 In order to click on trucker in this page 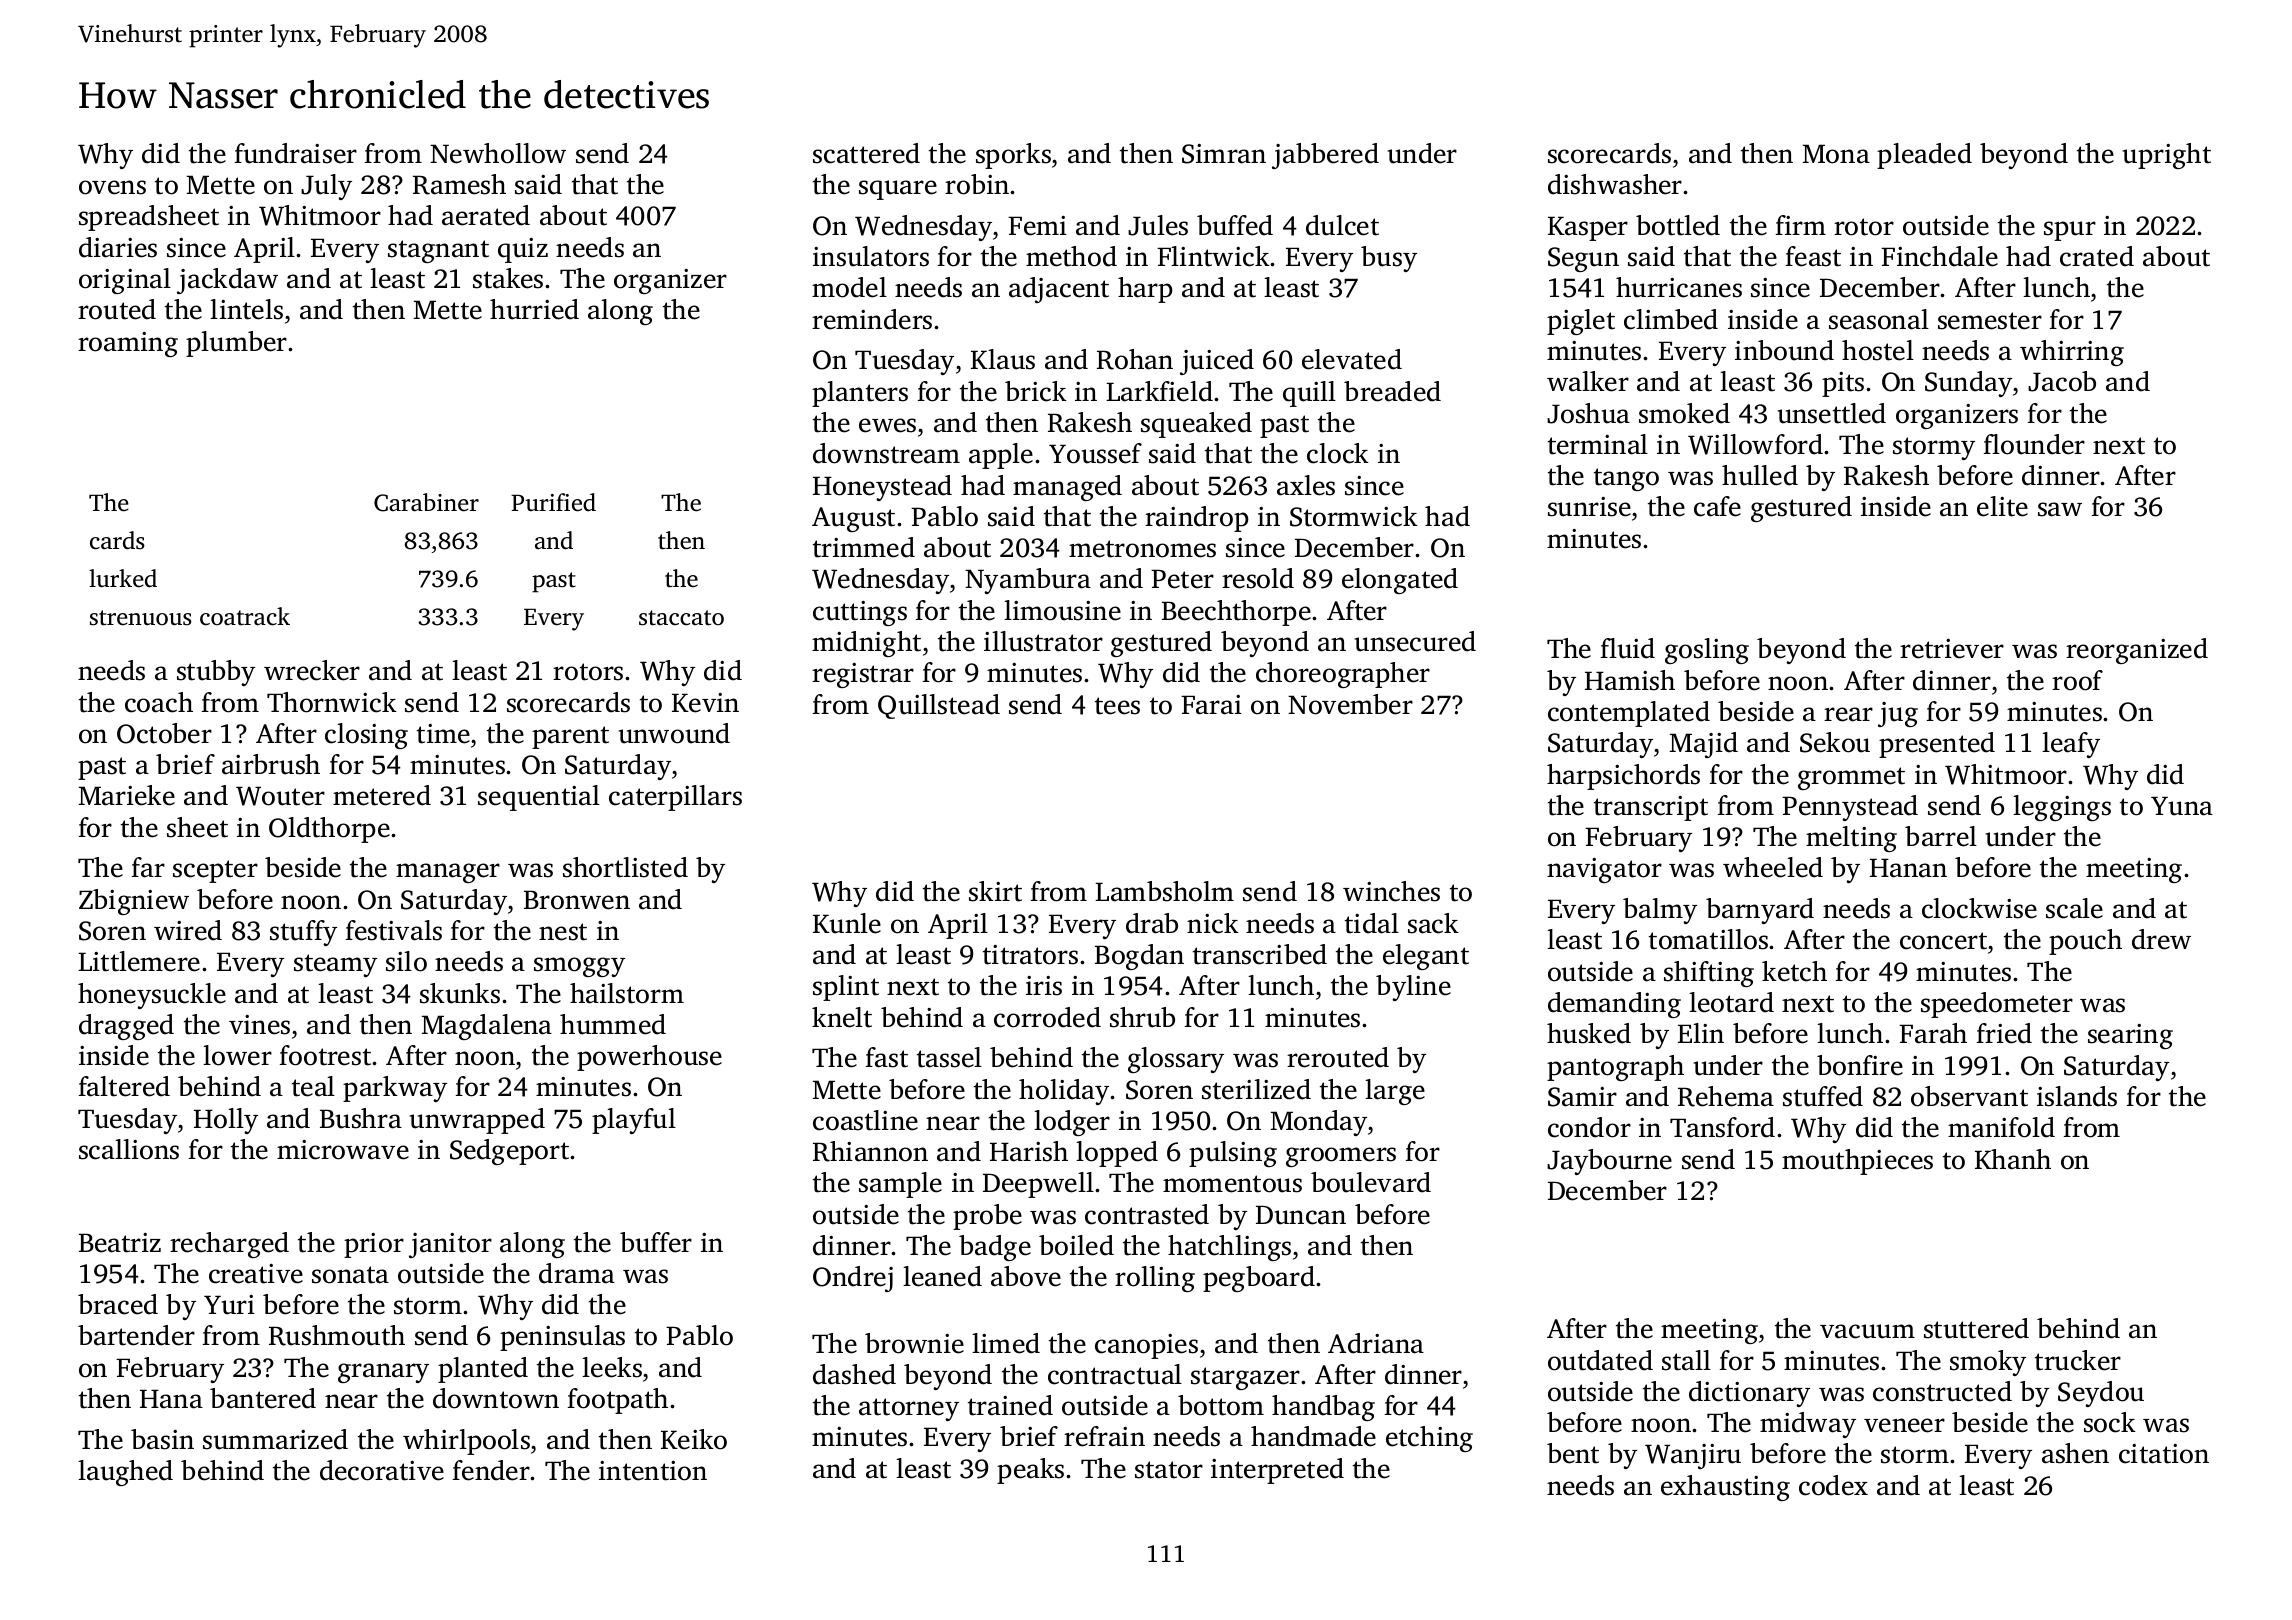, I will do `click(2078, 1360)`.
